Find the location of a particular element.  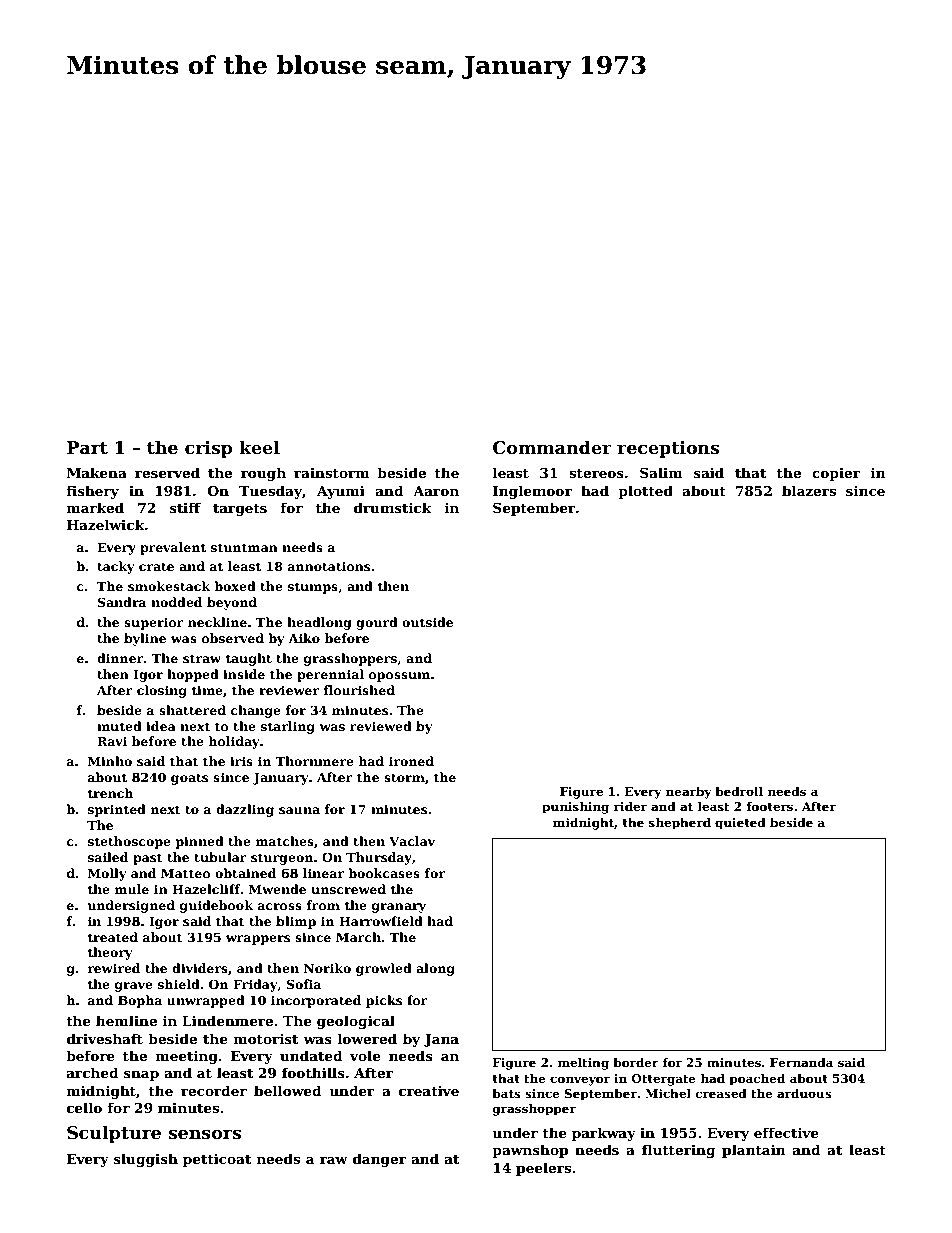

danger is located at coordinates (379, 1160).
